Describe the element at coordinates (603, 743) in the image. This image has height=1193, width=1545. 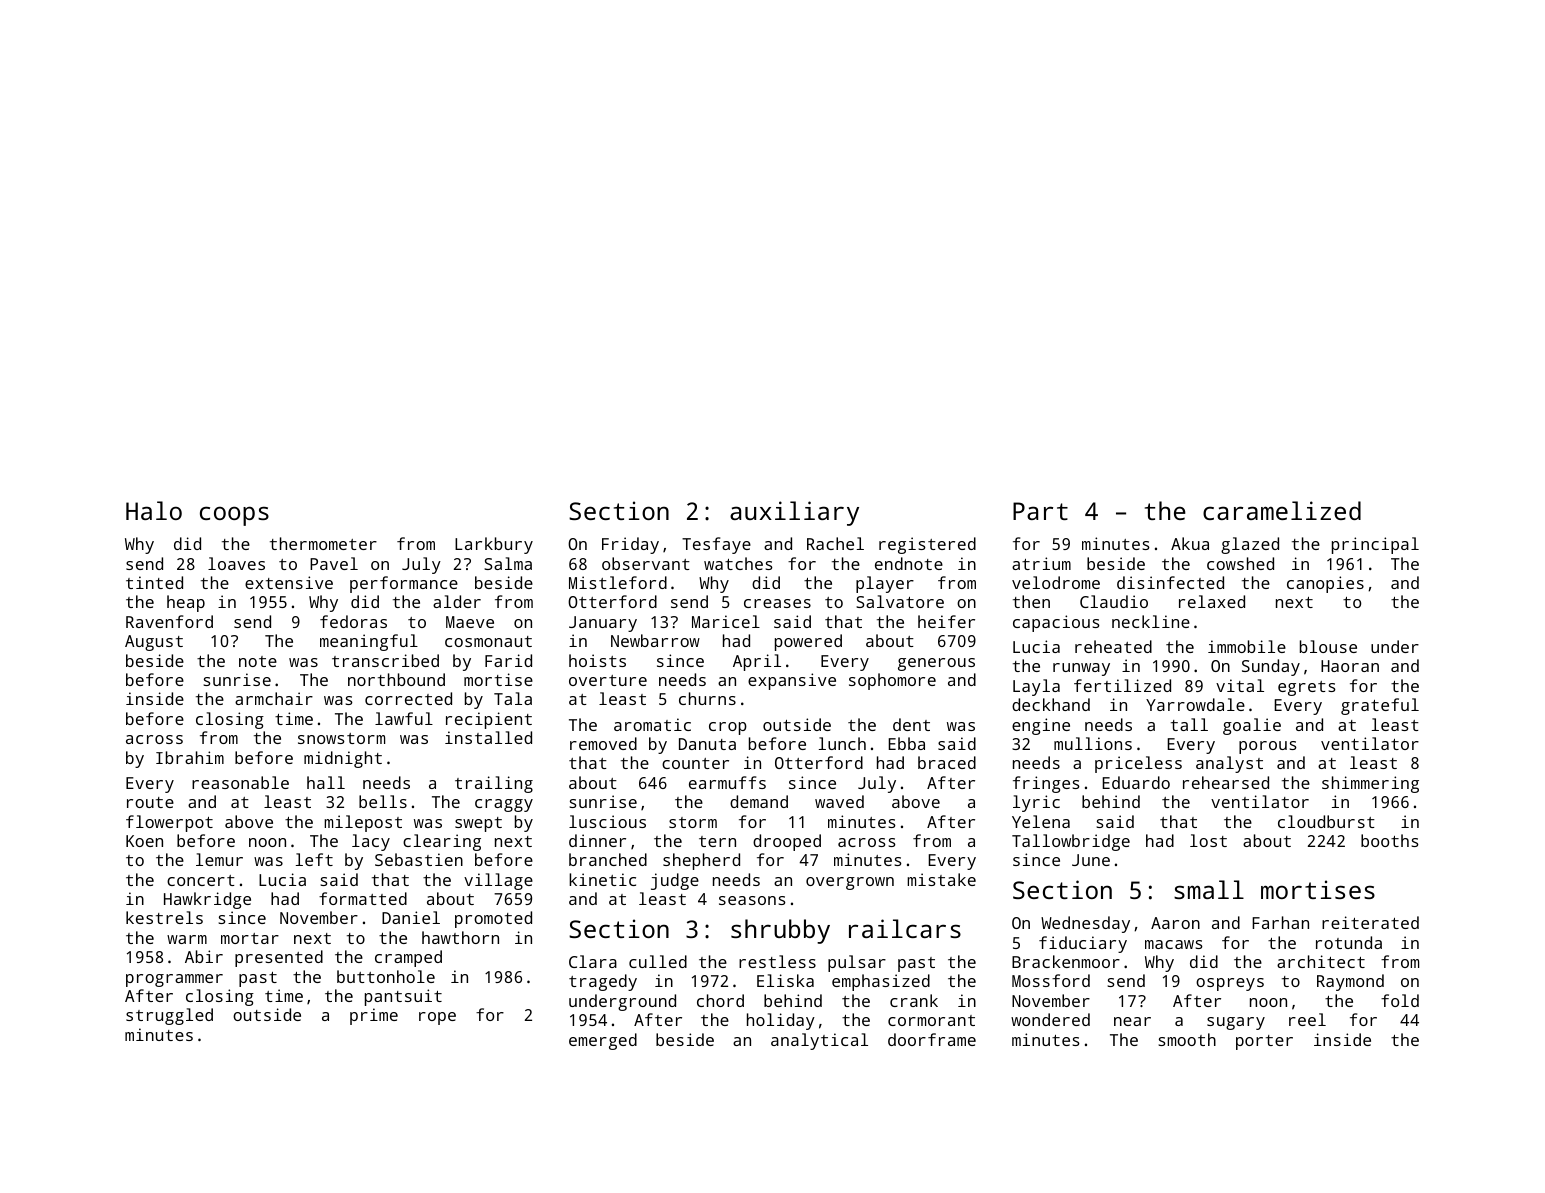
I see `removed` at that location.
